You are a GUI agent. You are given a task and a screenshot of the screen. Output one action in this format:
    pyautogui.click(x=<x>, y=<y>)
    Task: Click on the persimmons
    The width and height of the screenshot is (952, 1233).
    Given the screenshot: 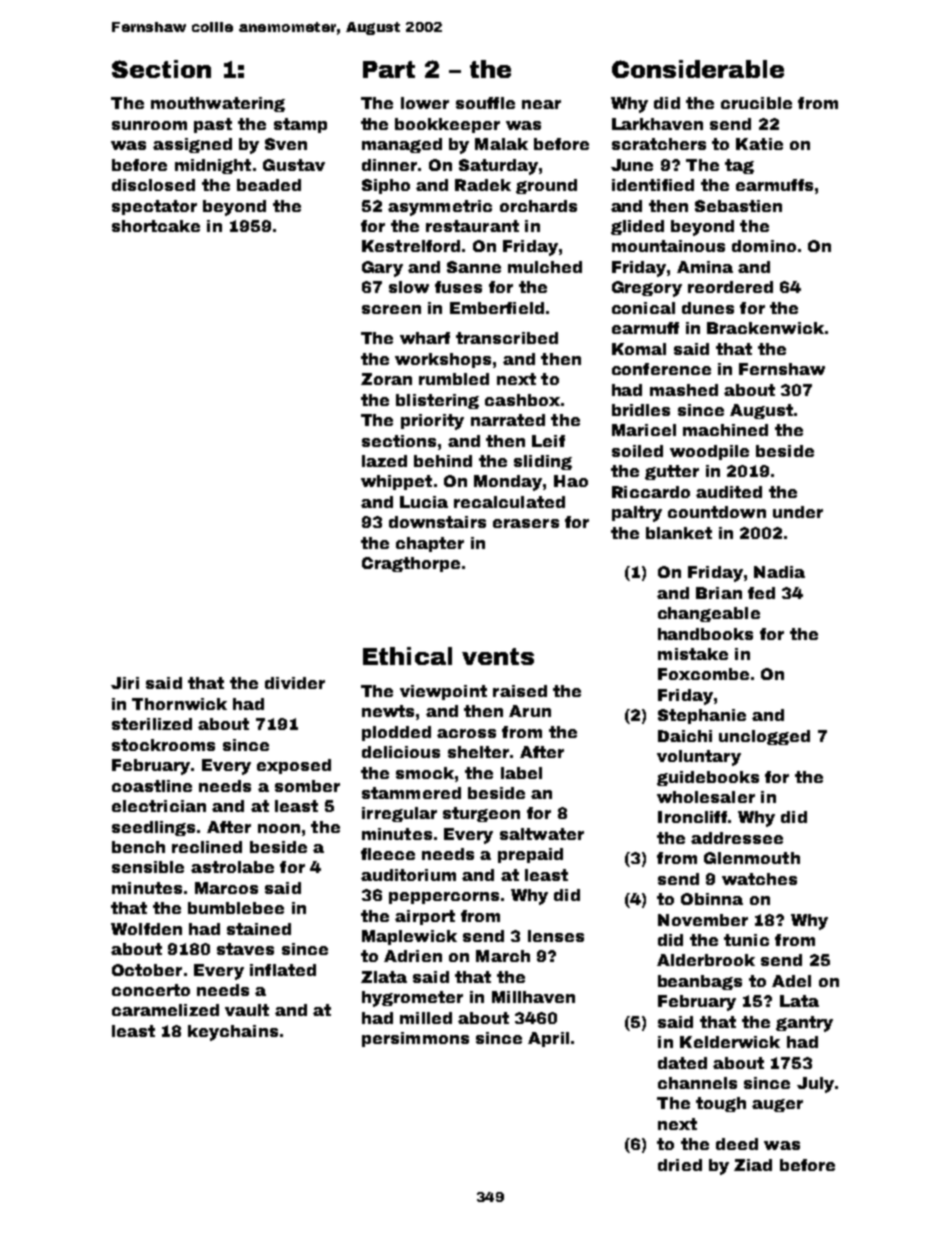 What is the action you would take?
    pyautogui.click(x=415, y=1039)
